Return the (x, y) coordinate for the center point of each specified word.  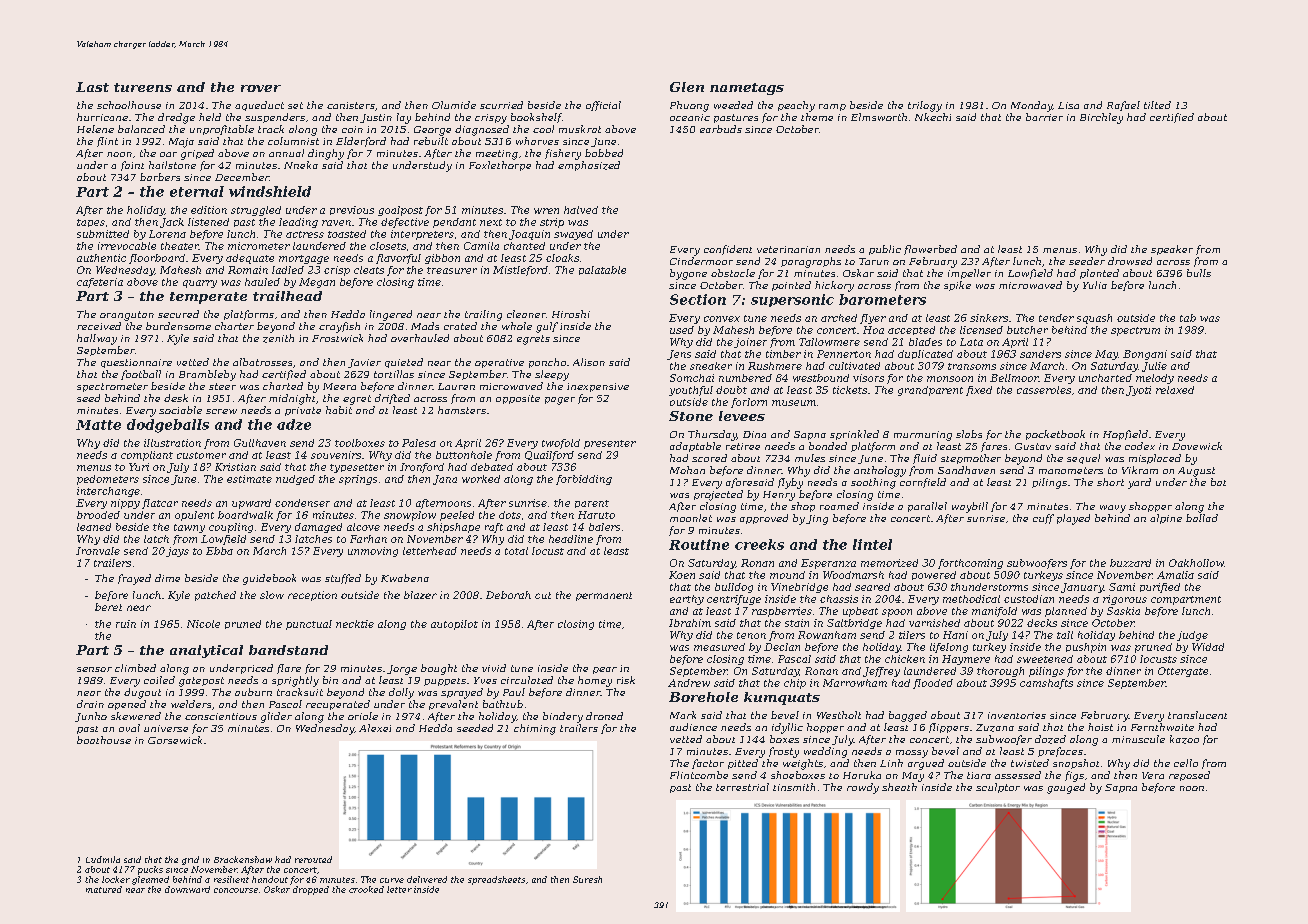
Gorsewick (175, 740)
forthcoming (970, 564)
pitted (743, 764)
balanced (141, 129)
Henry (779, 496)
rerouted (313, 859)
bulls (1199, 273)
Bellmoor (1014, 378)
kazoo (1184, 739)
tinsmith (794, 787)
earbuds (721, 129)
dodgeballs (168, 426)
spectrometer (112, 387)
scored (709, 458)
